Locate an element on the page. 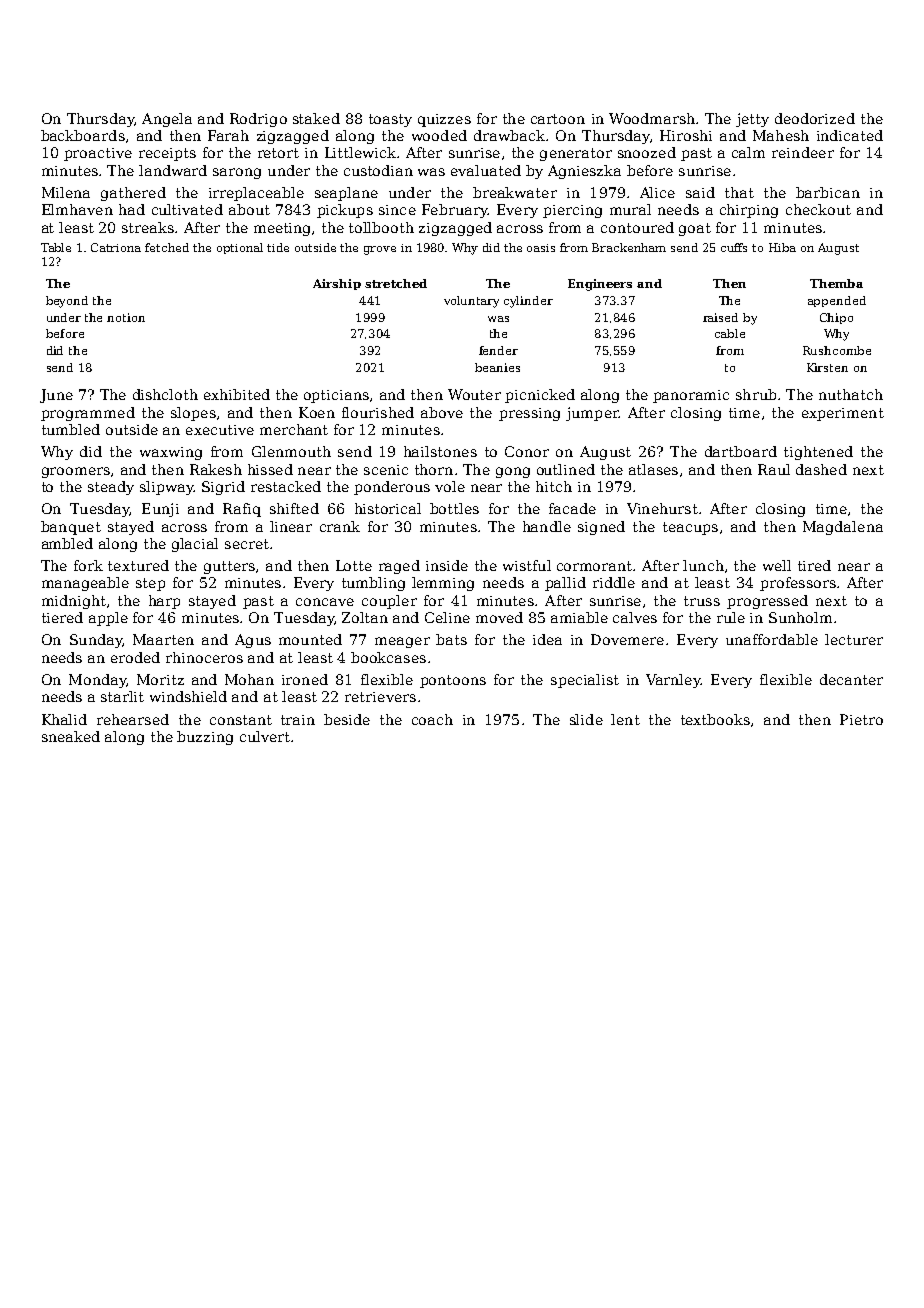  deodorized is located at coordinates (815, 118).
